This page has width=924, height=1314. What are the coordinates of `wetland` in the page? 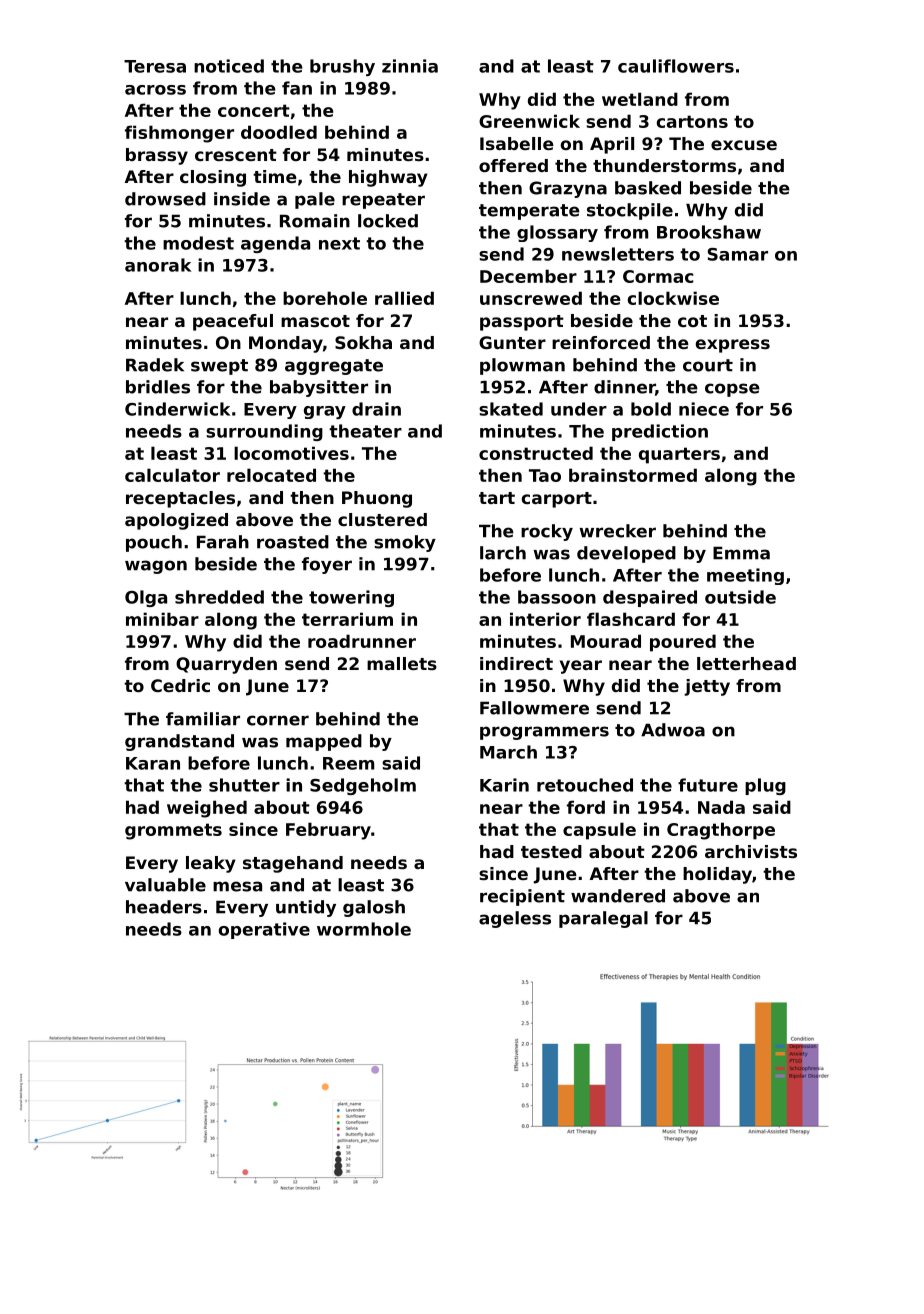 It's located at (640, 99).
